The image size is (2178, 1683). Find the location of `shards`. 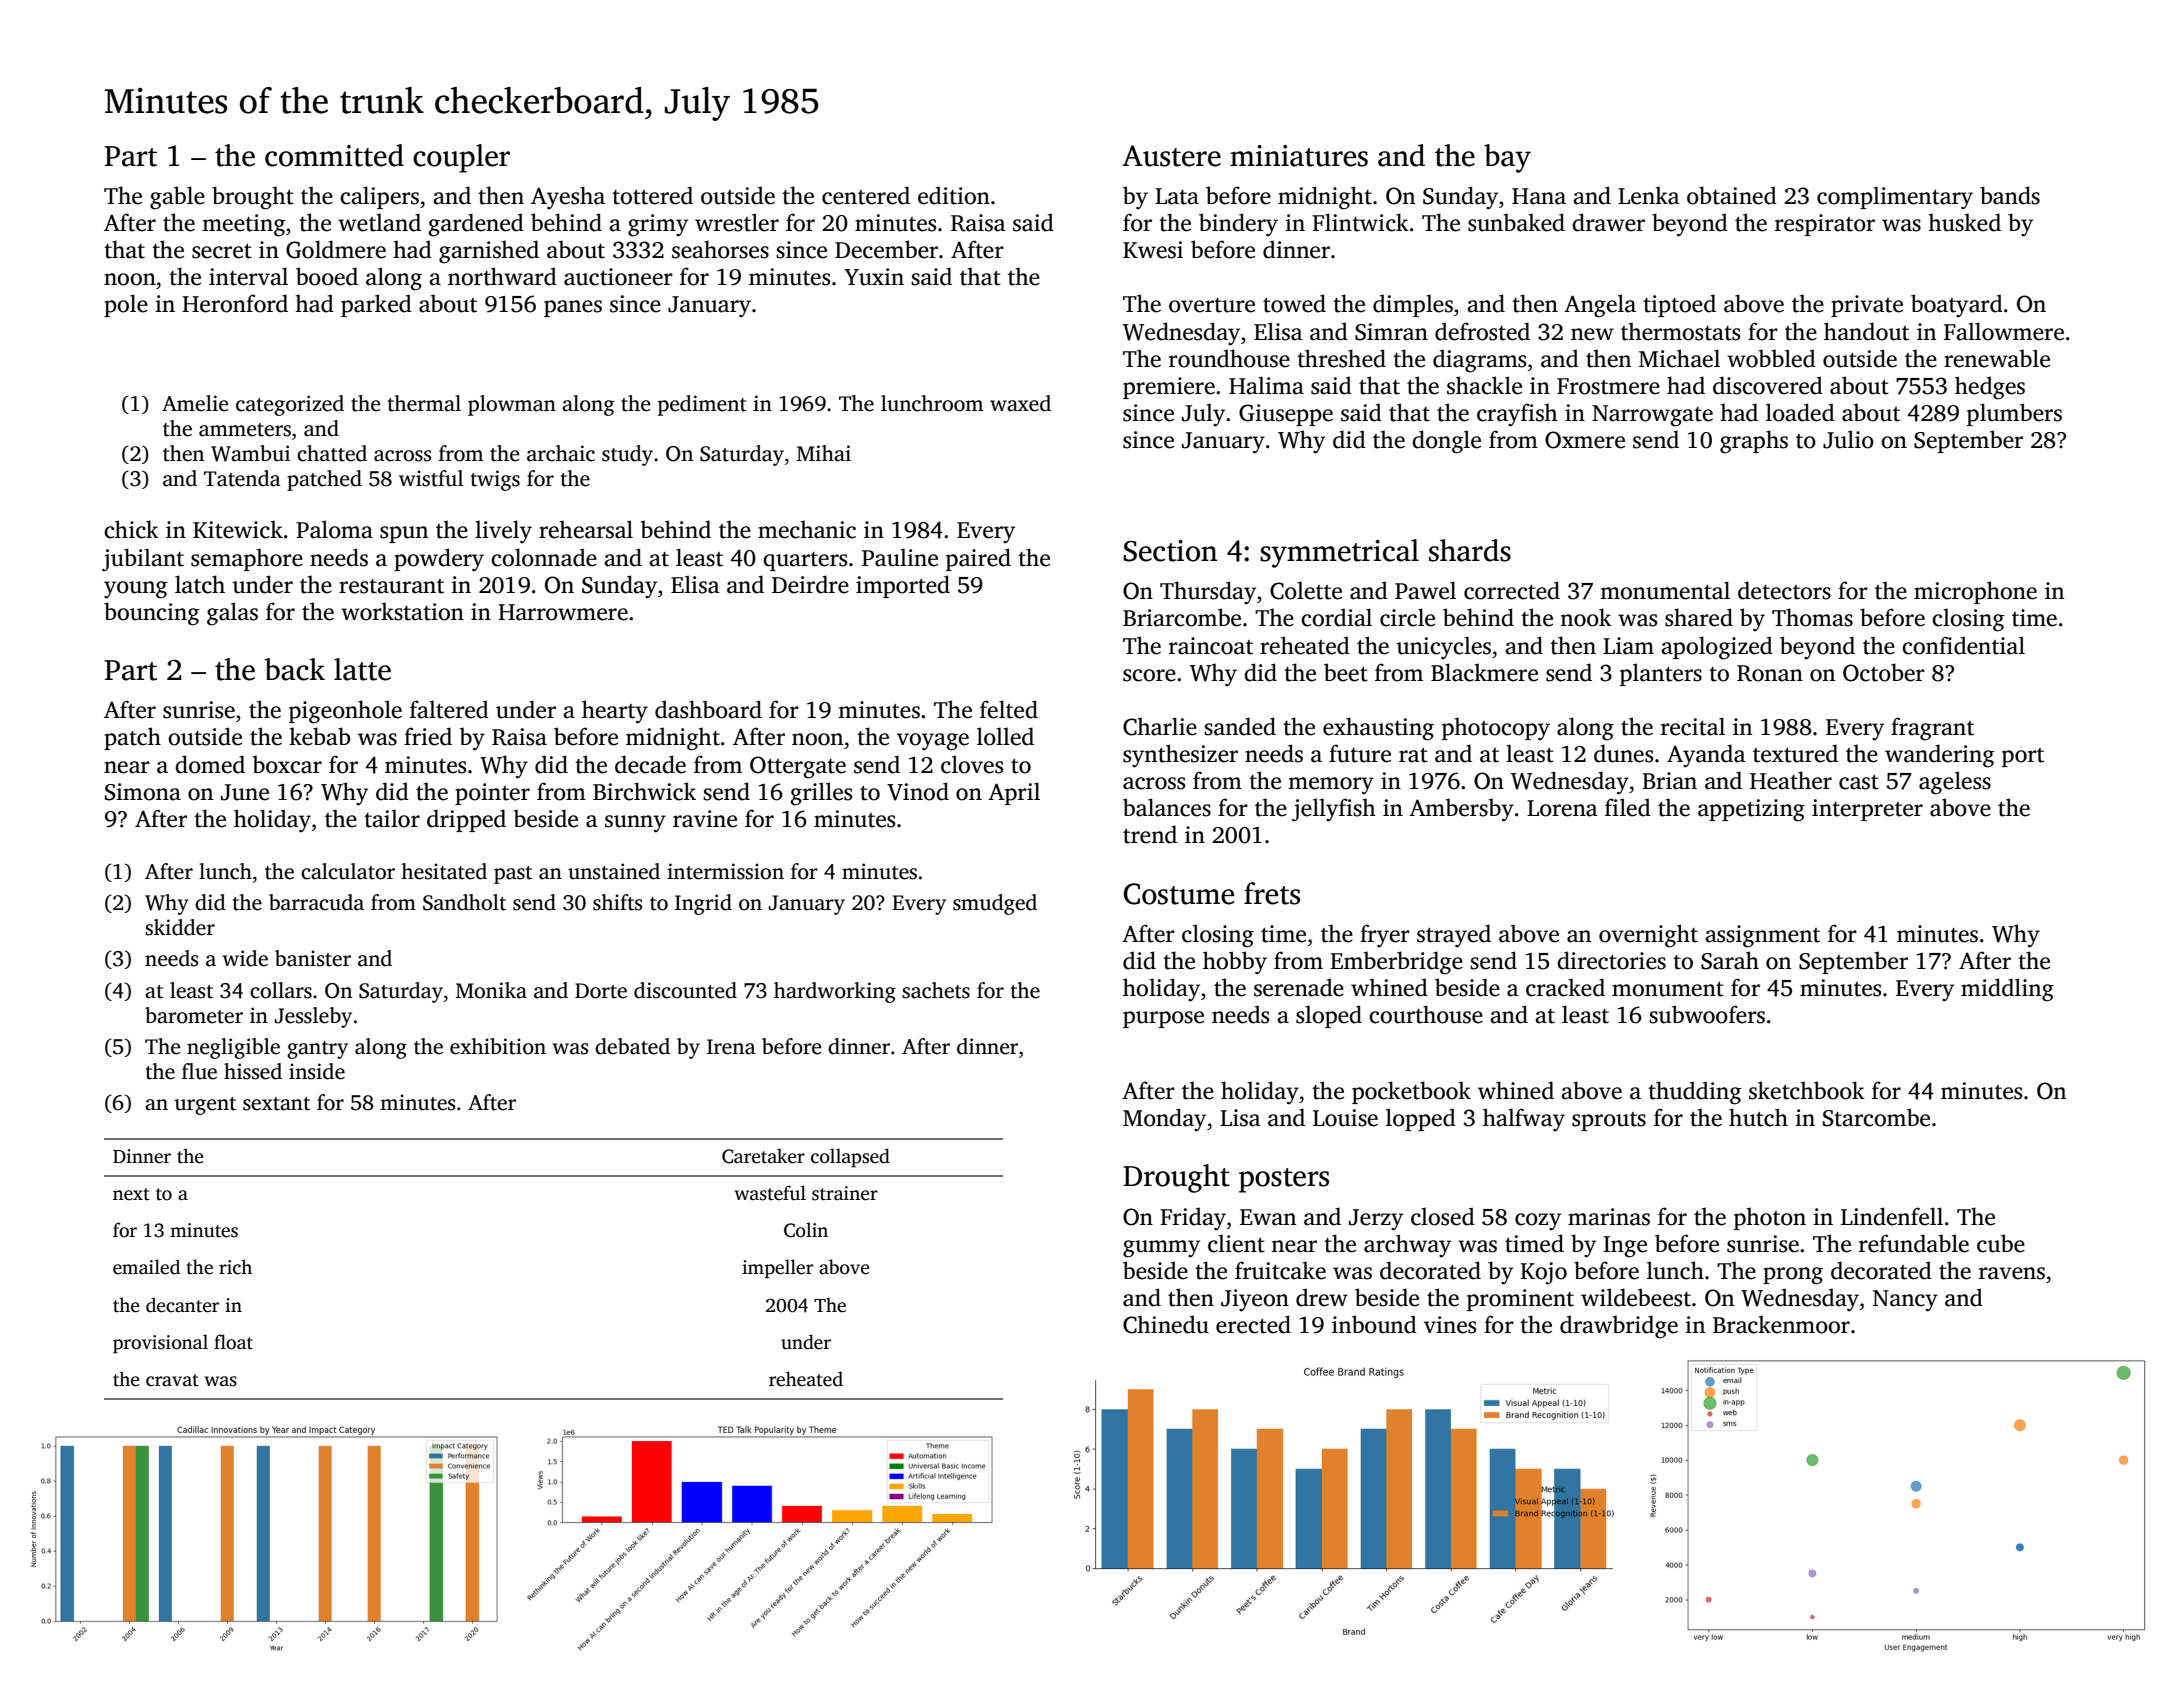

shards is located at coordinates (1470, 550).
